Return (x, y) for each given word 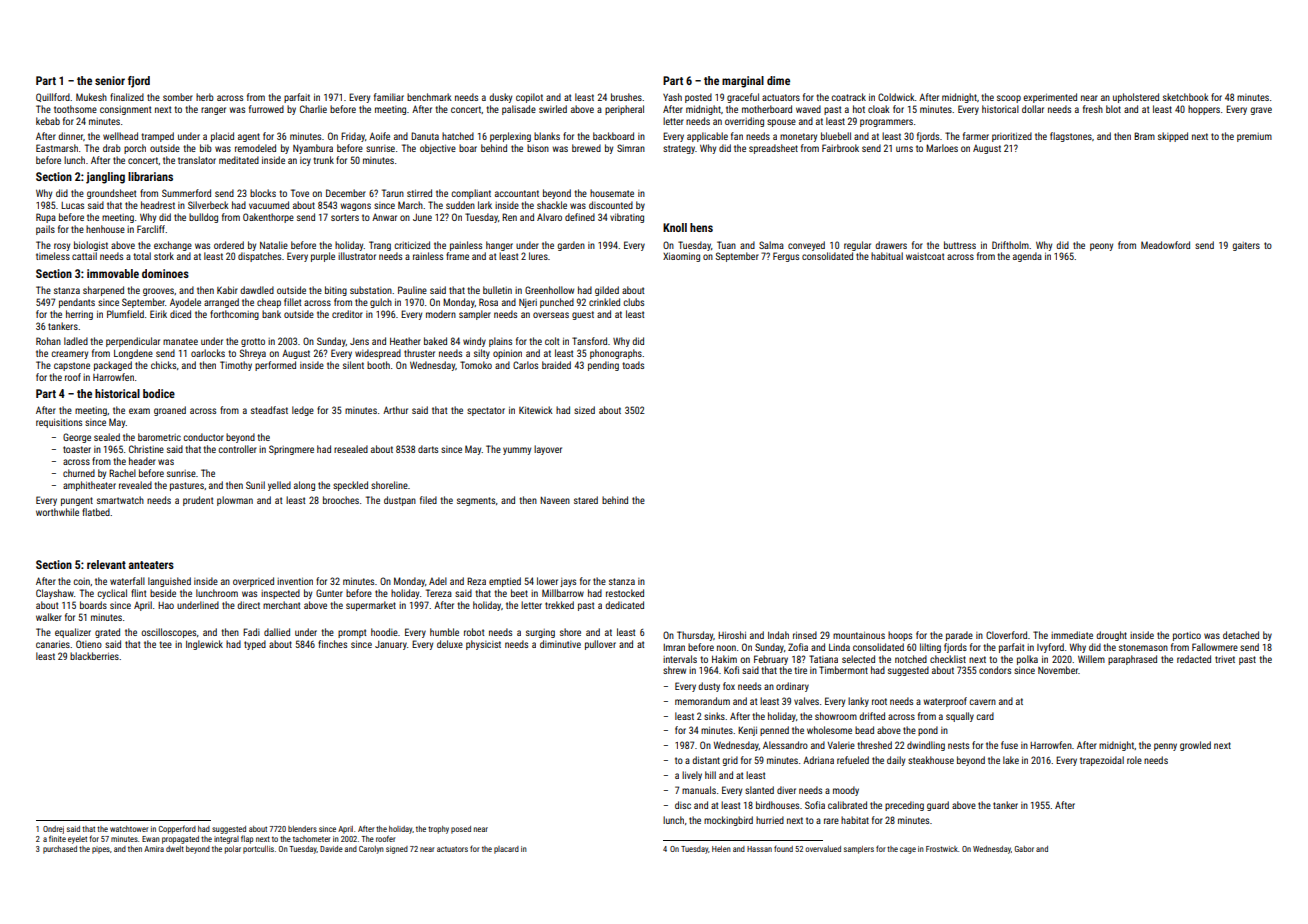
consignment (125, 110)
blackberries (94, 656)
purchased (60, 850)
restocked (625, 593)
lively (692, 776)
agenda (1027, 257)
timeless (53, 256)
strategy (679, 149)
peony (1101, 247)
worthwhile (57, 512)
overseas (551, 315)
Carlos (525, 365)
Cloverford (1006, 635)
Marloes (942, 148)
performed (275, 366)
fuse (1009, 745)
